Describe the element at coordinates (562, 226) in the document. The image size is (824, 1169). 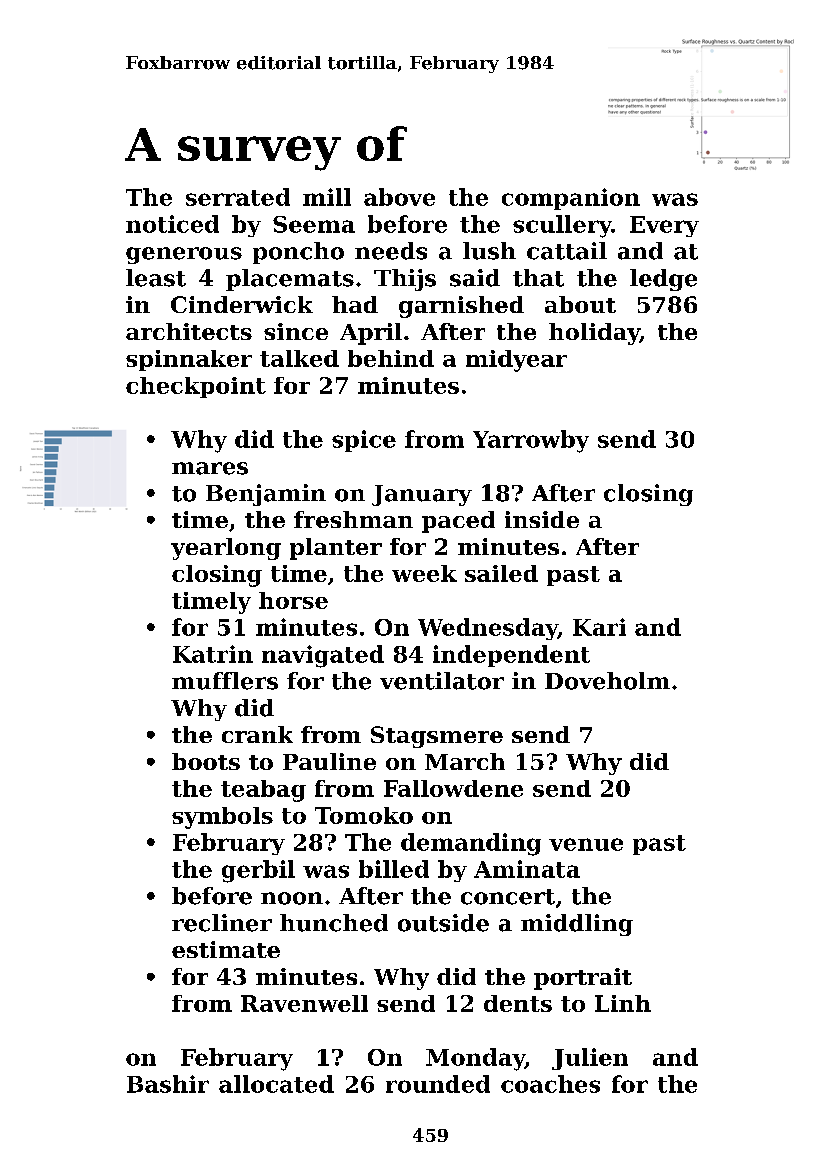
I see `scullery` at that location.
